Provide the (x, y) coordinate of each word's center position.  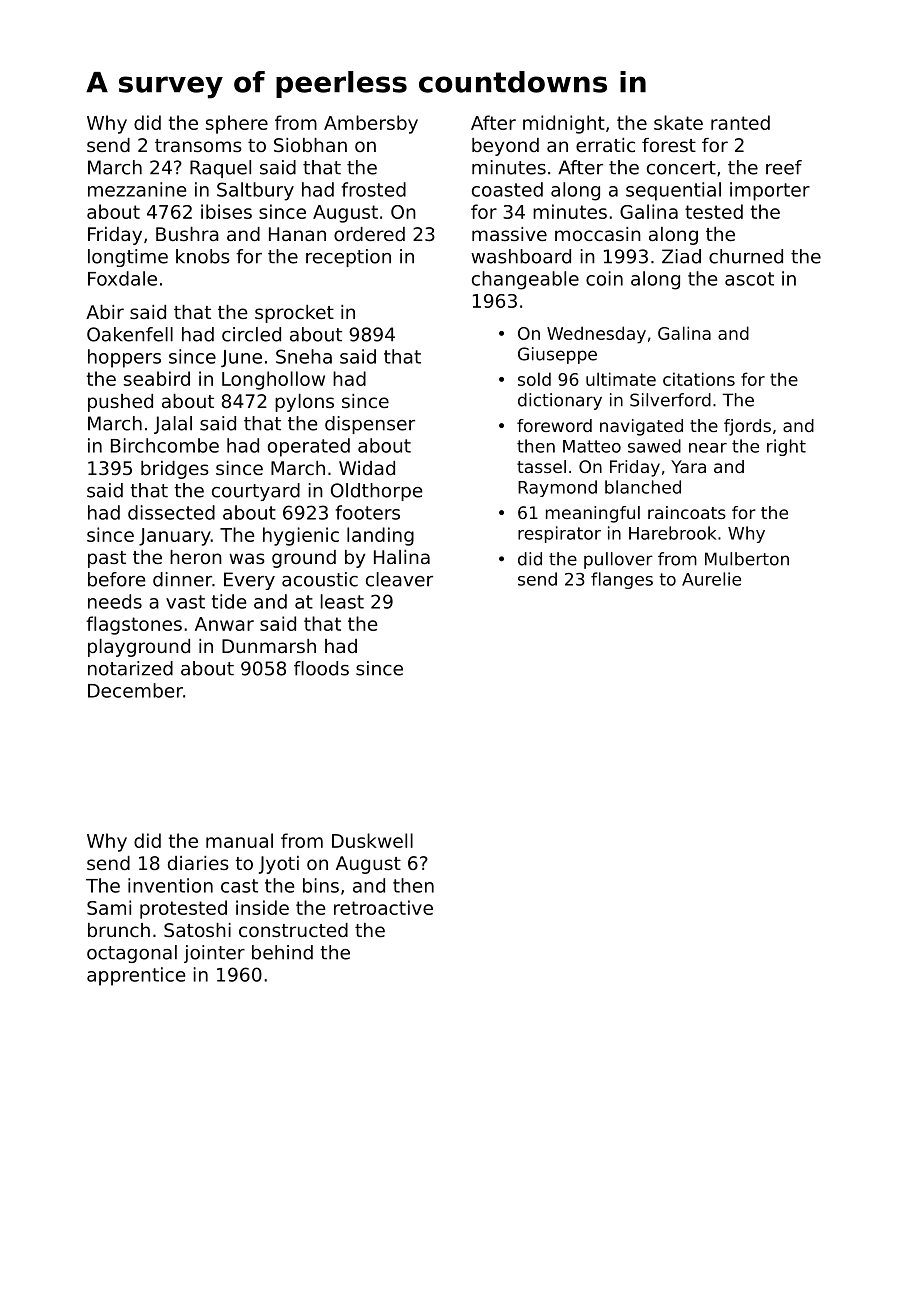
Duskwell (372, 840)
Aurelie (711, 579)
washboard (521, 256)
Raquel (220, 169)
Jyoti (279, 865)
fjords (747, 427)
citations (699, 379)
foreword (554, 425)
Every (249, 581)
